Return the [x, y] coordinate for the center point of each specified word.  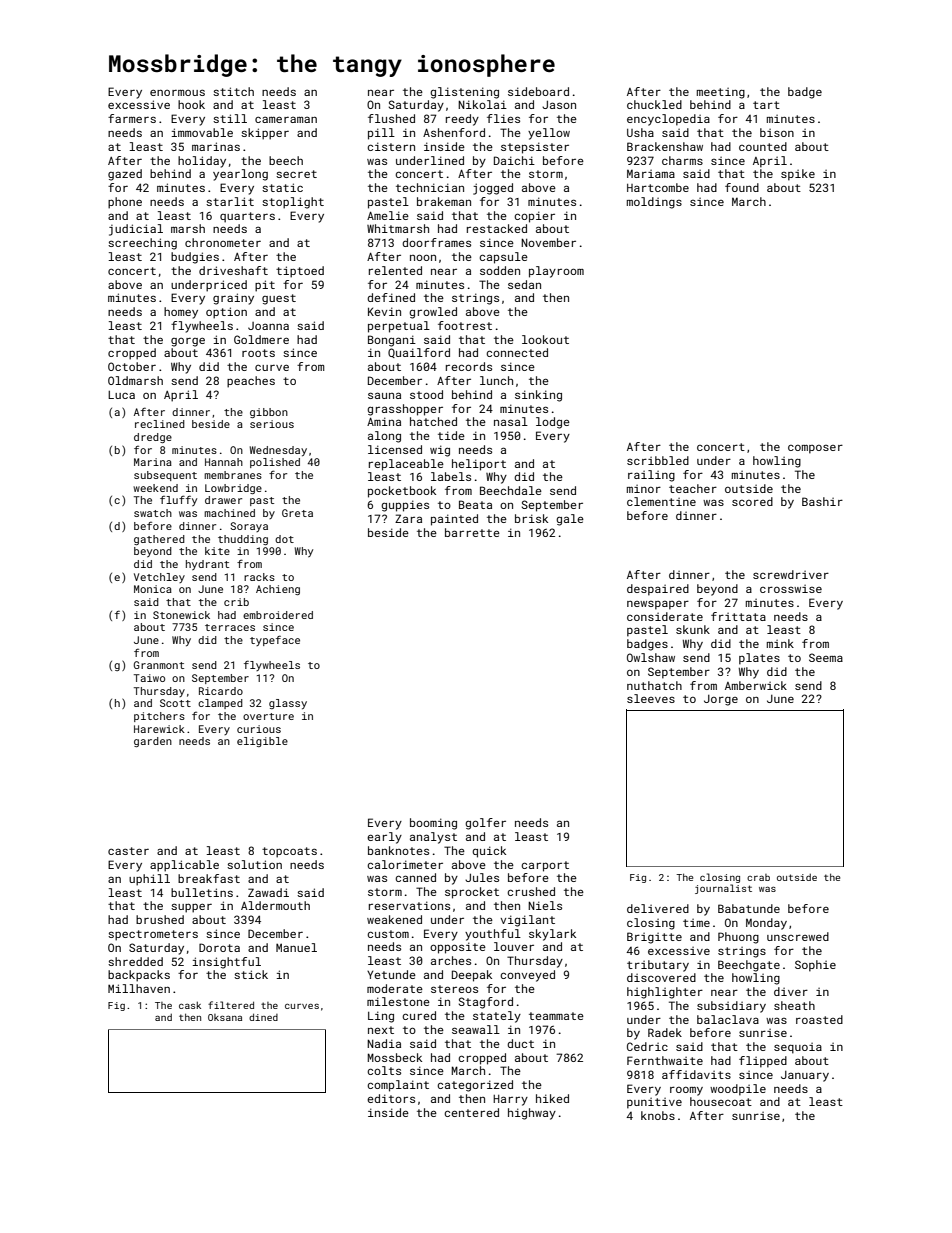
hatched [433, 421]
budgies [195, 258]
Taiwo [149, 678]
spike [798, 175]
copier [534, 217]
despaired [658, 590]
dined [263, 1017]
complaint [398, 1086]
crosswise [791, 589]
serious [272, 424]
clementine [661, 501]
